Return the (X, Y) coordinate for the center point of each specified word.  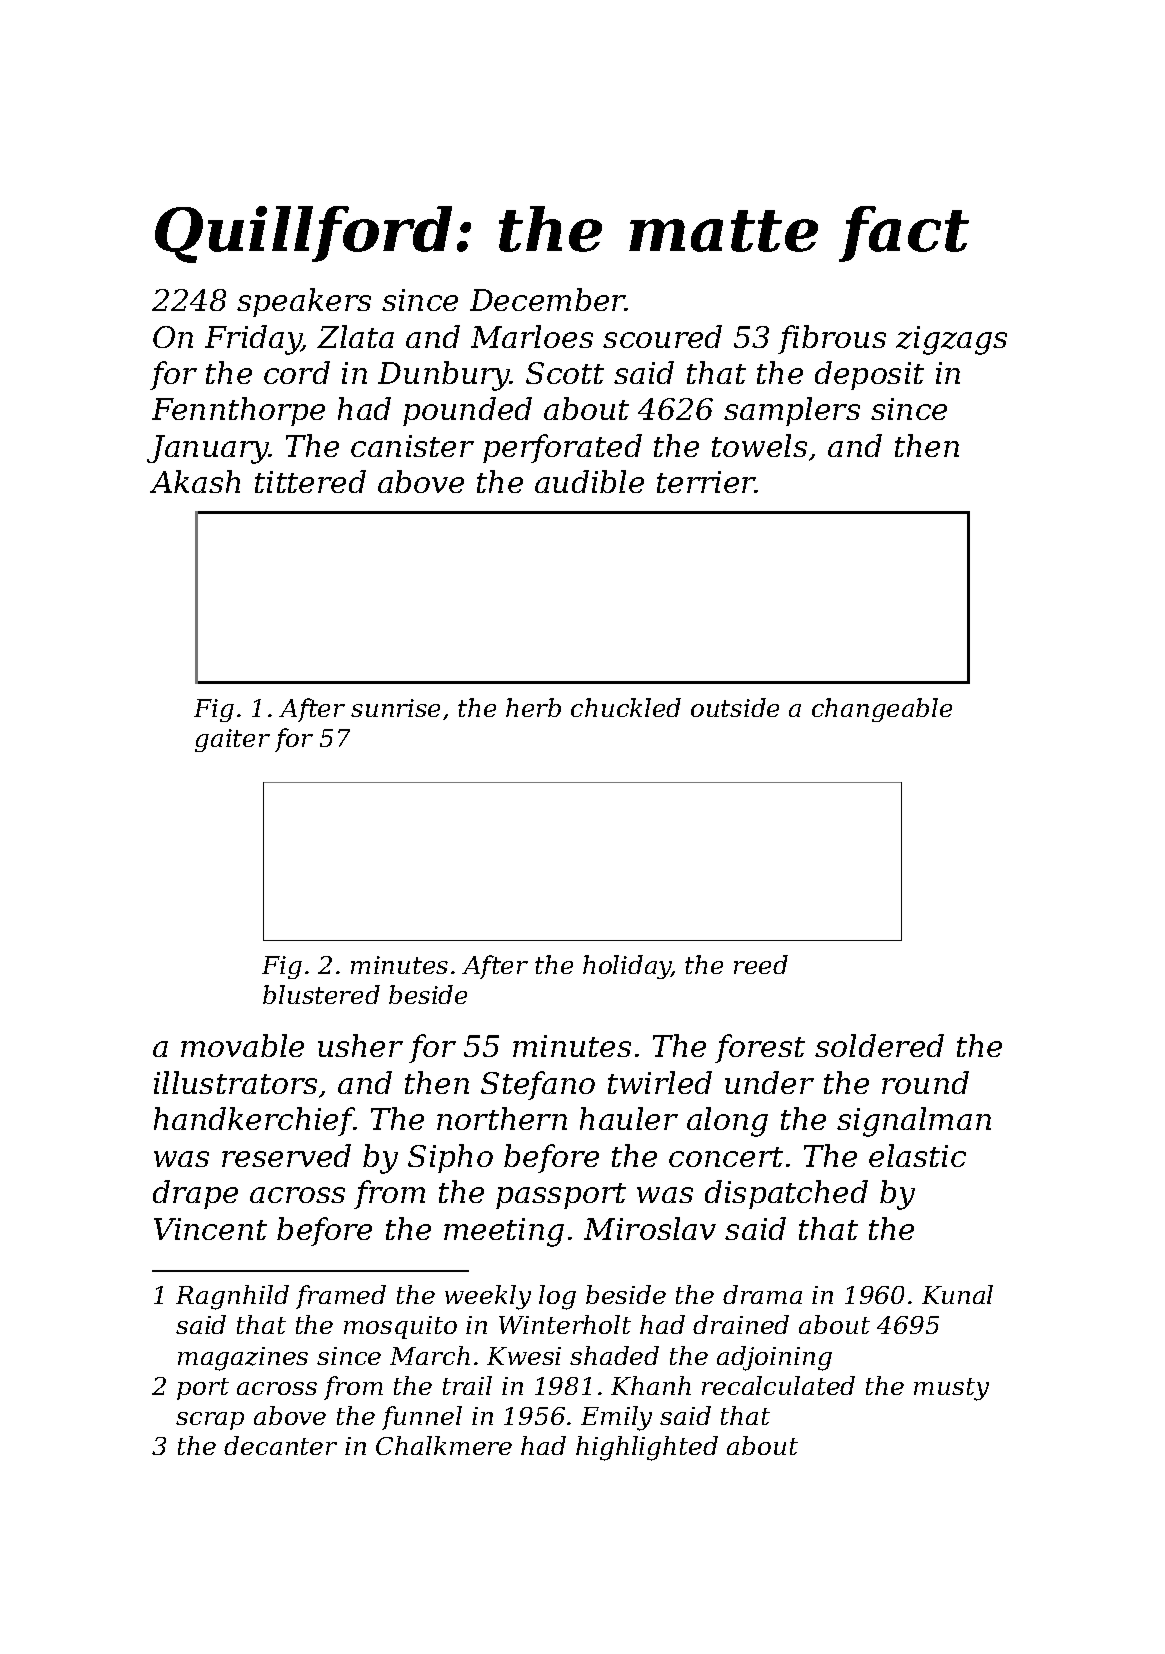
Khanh (651, 1385)
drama (762, 1294)
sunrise (395, 708)
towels (759, 445)
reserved (286, 1155)
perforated (562, 448)
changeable (882, 710)
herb (533, 707)
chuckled (626, 707)
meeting (504, 1232)
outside (735, 707)
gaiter (232, 740)
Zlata (355, 336)
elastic (917, 1155)
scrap (210, 1421)
